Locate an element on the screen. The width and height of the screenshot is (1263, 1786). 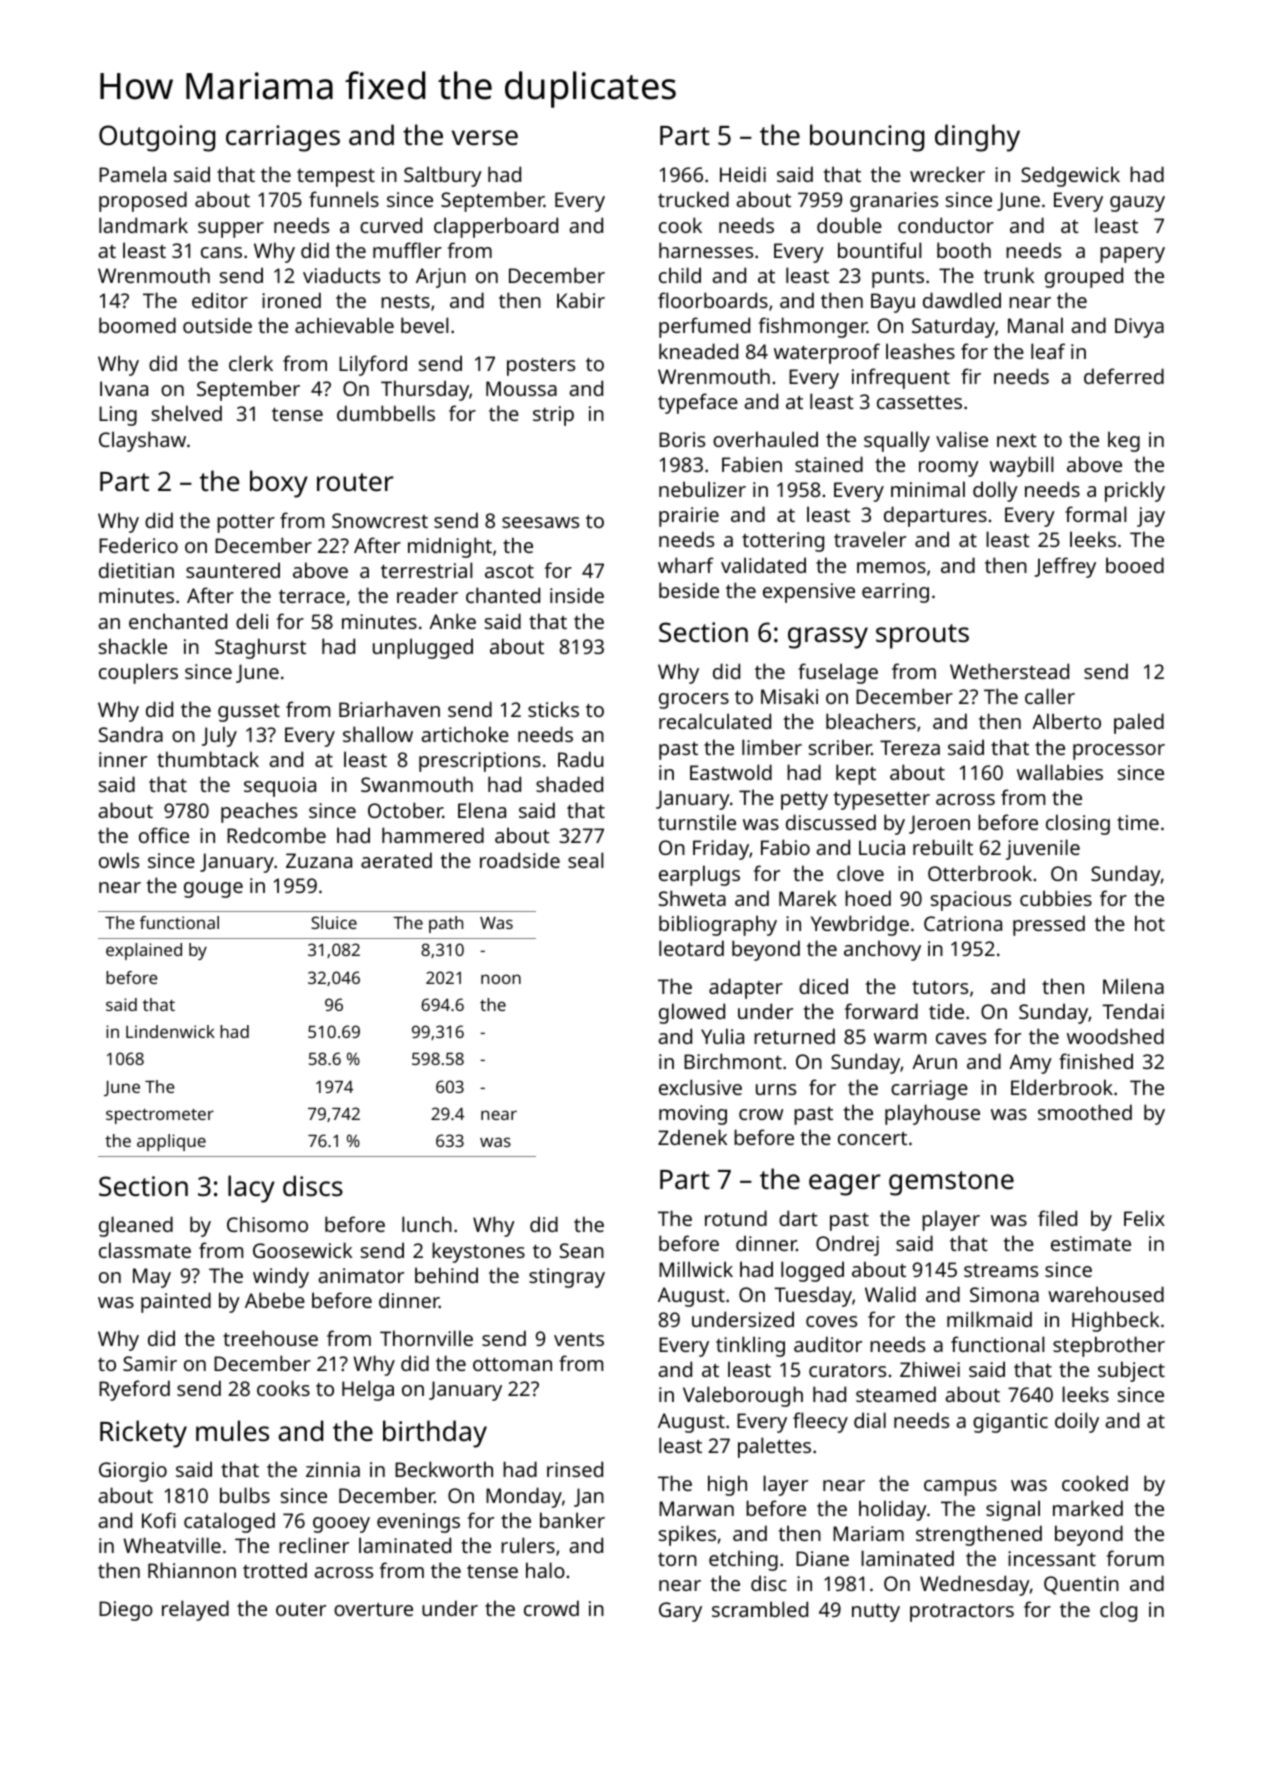
sprouts is located at coordinates (922, 636).
